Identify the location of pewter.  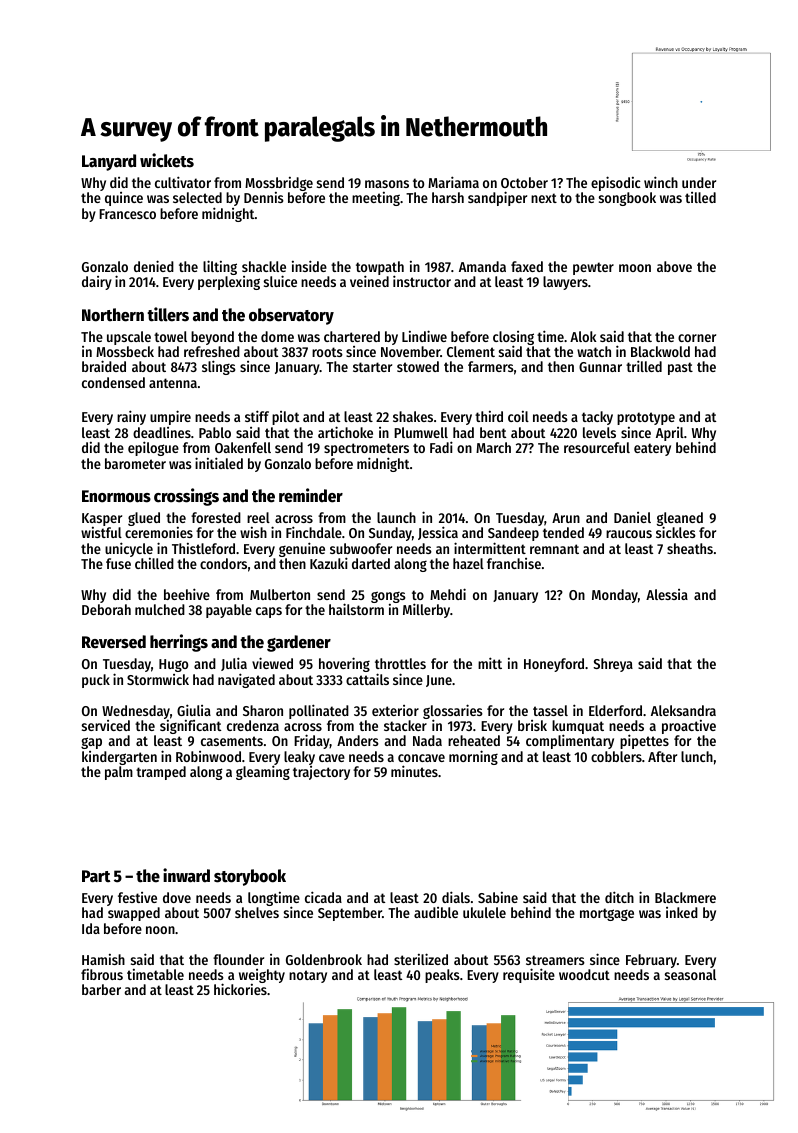
(593, 268).
